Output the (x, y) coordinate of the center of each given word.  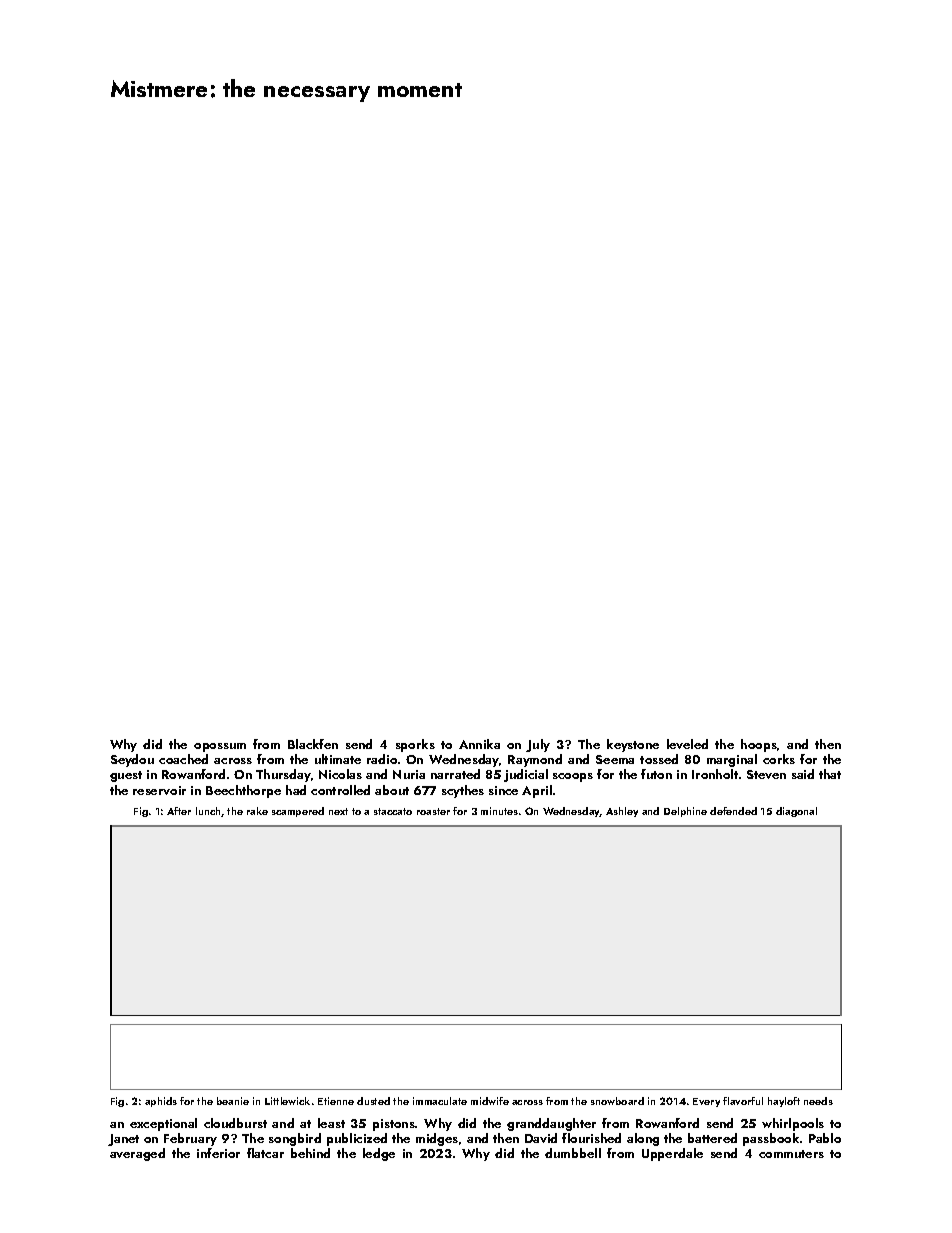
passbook (771, 1139)
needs (818, 1101)
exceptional (163, 1124)
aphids (161, 1102)
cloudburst (235, 1123)
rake (257, 811)
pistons (394, 1125)
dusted (373, 1101)
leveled (687, 744)
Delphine (685, 812)
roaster (433, 811)
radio (382, 759)
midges (437, 1139)
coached (183, 759)
